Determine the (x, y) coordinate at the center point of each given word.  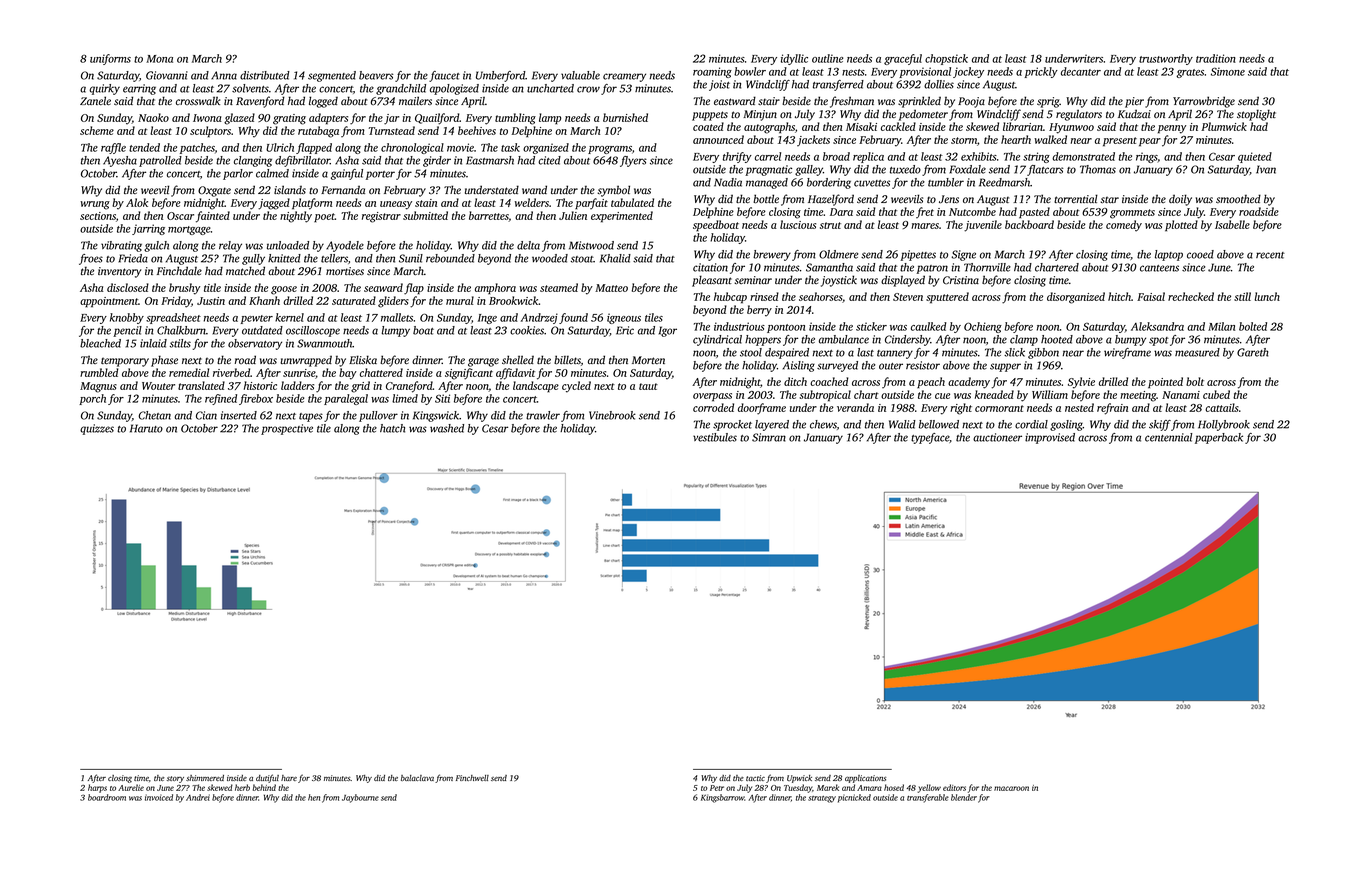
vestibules (715, 437)
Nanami (1181, 395)
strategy (822, 799)
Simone (1228, 71)
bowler (750, 71)
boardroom (107, 797)
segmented (332, 76)
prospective (287, 429)
